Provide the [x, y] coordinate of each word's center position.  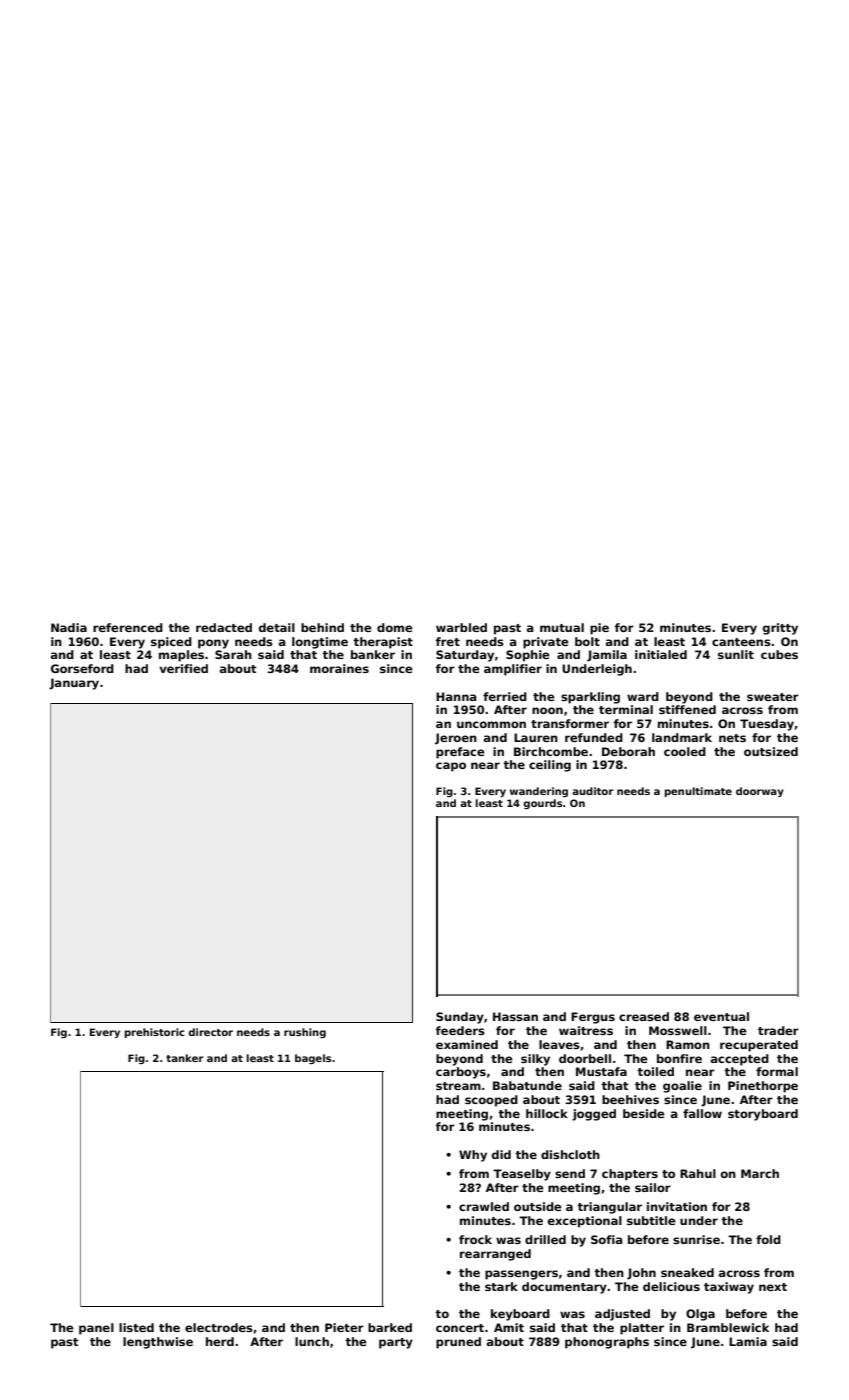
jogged [594, 1115]
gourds [542, 804]
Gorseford [82, 668]
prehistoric [155, 1033]
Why [473, 1156]
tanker [185, 1058]
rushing [305, 1033]
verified [183, 668]
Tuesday [767, 725]
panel [96, 1329]
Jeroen [456, 739]
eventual [721, 1016]
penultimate [698, 792]
